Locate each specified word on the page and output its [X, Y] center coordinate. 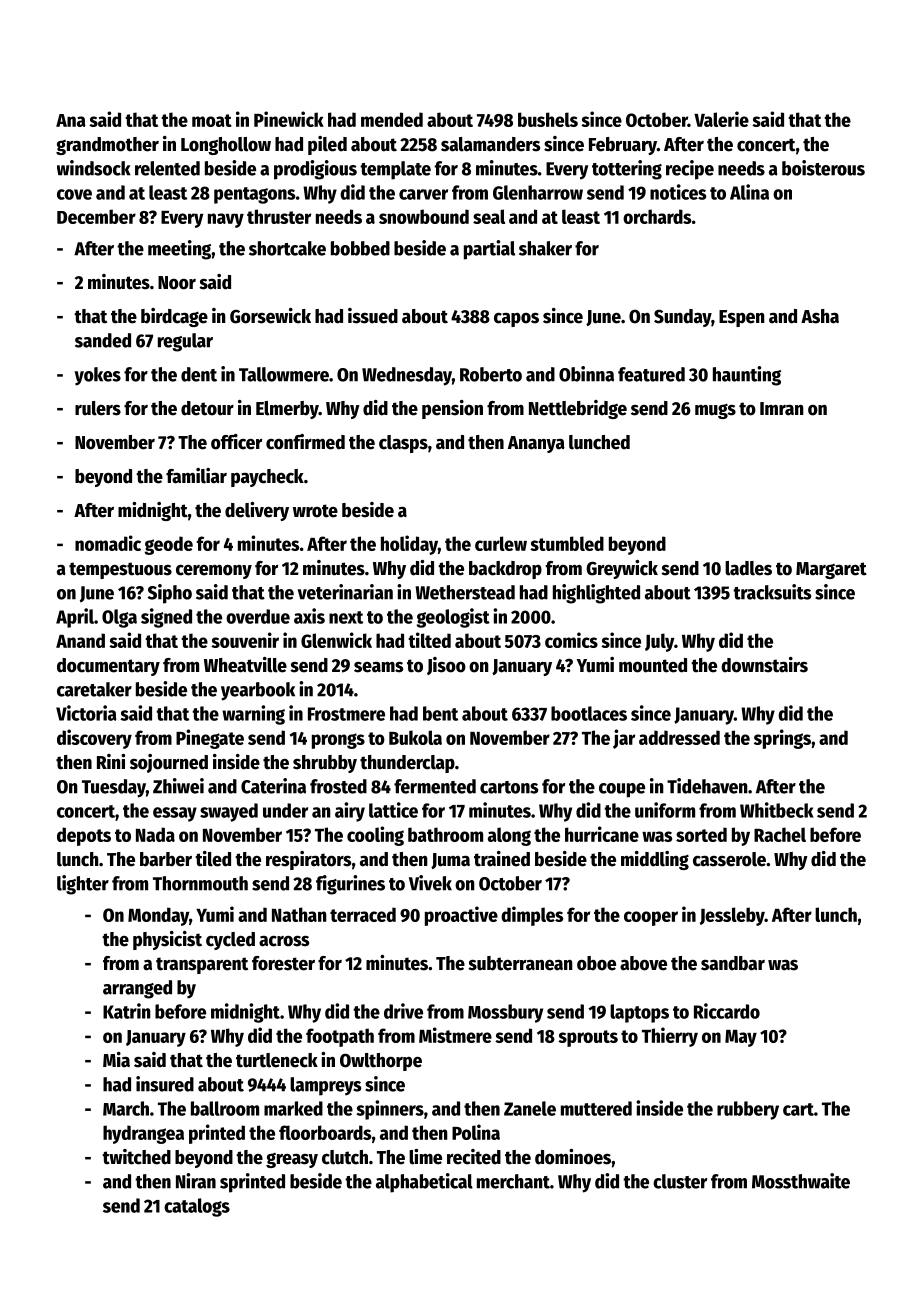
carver [423, 194]
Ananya [536, 444]
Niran [196, 1181]
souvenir [245, 640]
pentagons [254, 195]
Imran [782, 409]
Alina [749, 192]
